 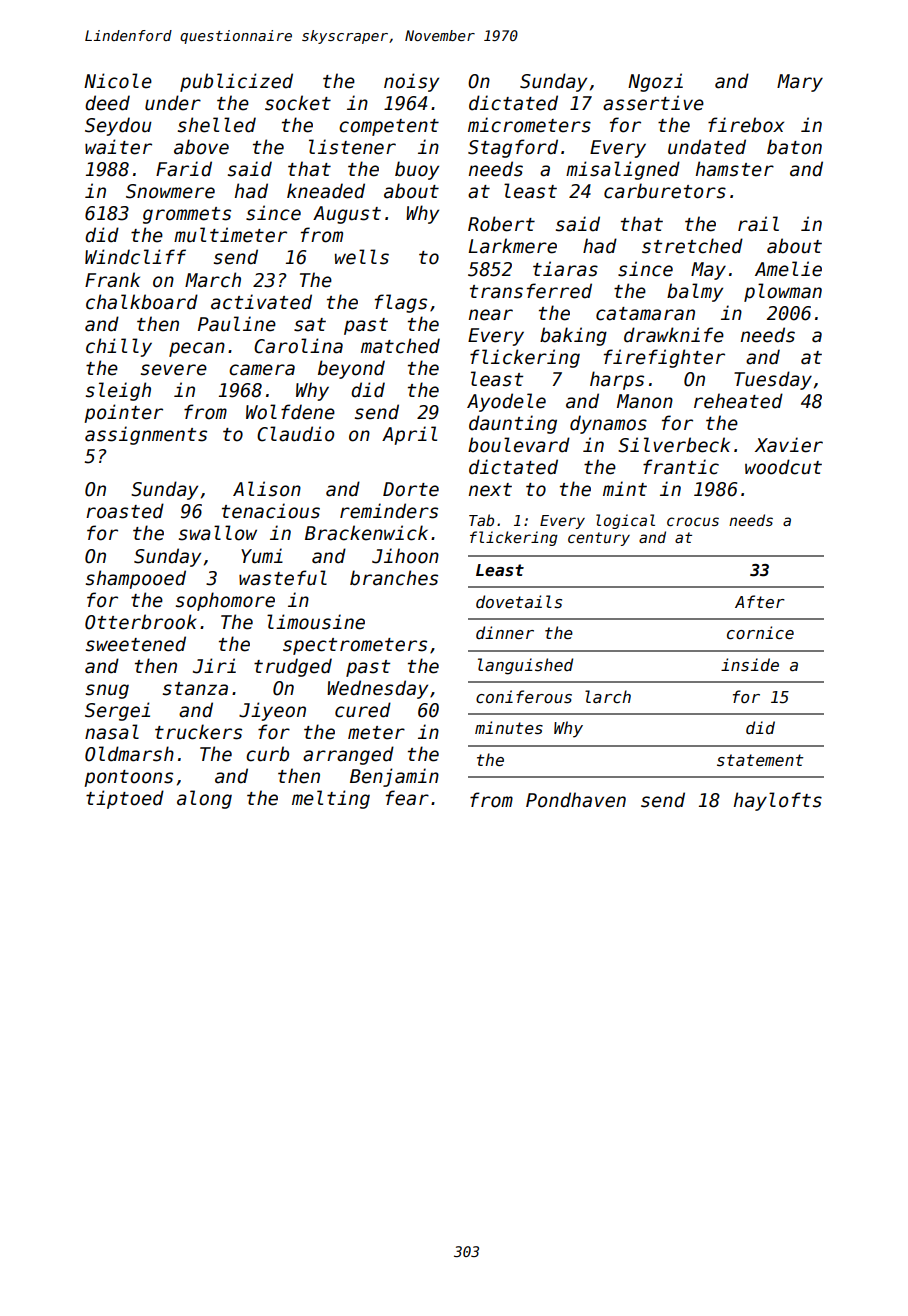 What do you see at coordinates (608, 696) in the document?
I see `larch` at bounding box center [608, 696].
